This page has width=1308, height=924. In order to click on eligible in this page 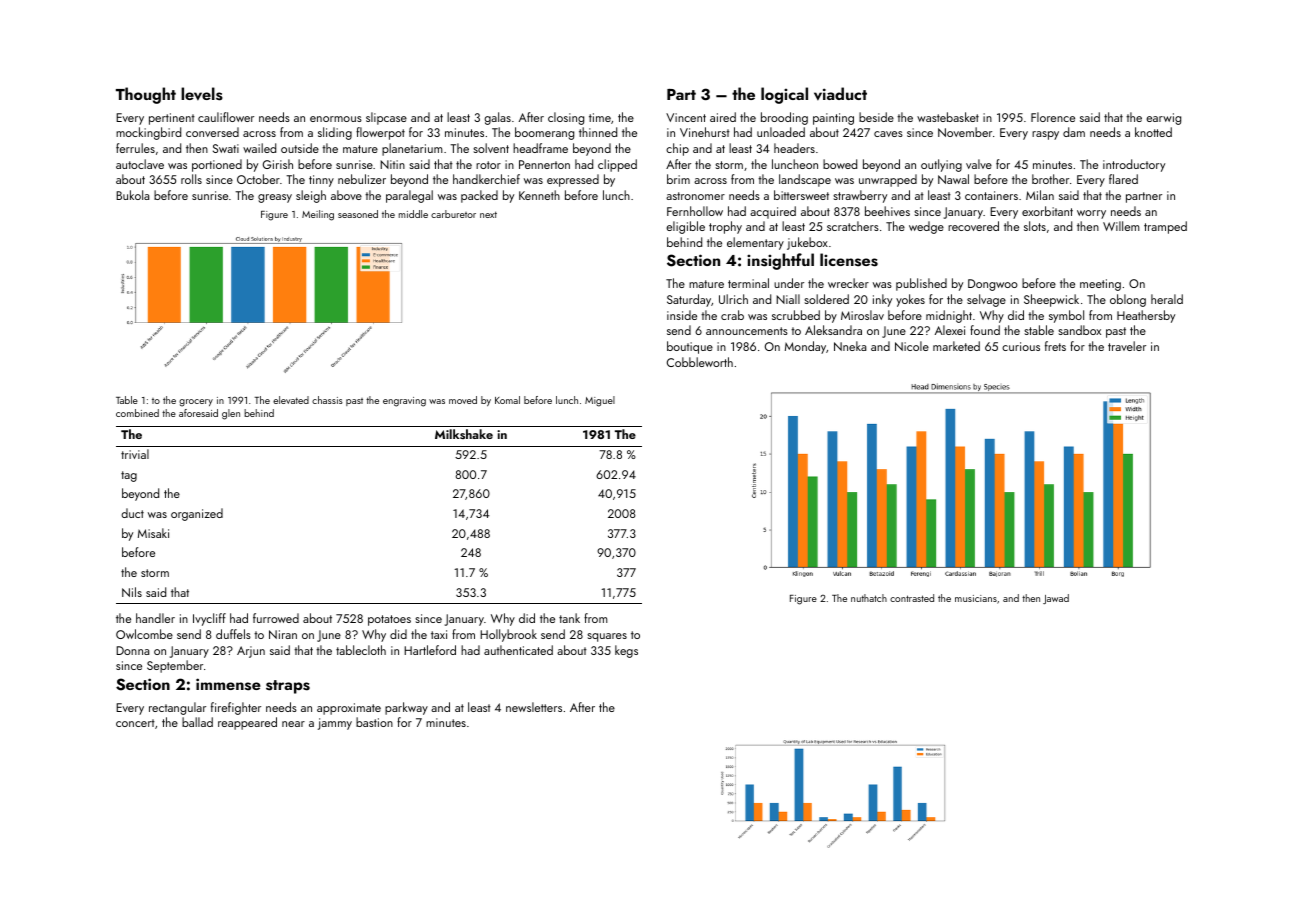, I will do `click(685, 227)`.
